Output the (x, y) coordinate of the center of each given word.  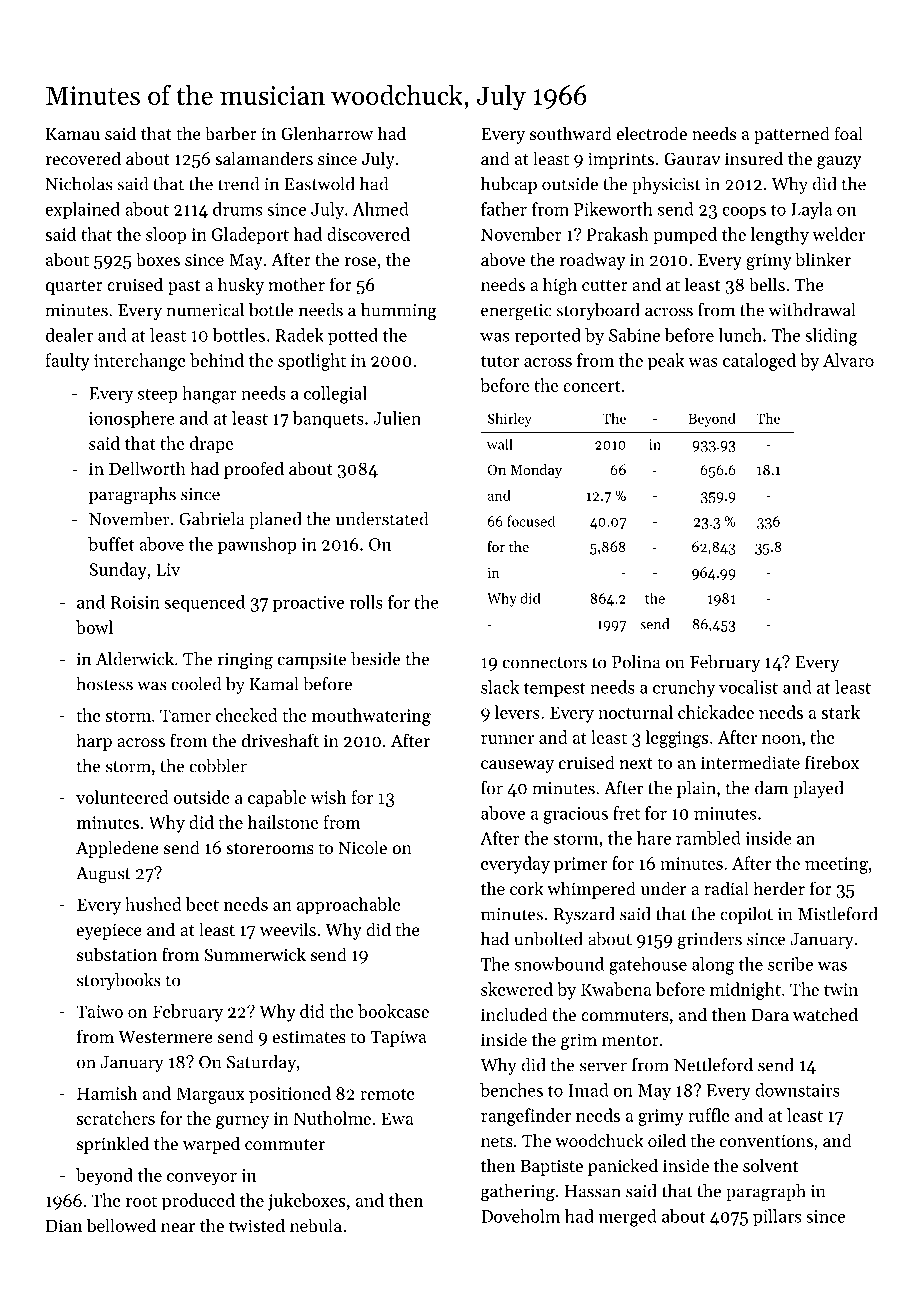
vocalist (748, 687)
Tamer (185, 715)
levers (517, 712)
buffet (111, 544)
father (504, 209)
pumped (685, 236)
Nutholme (332, 1118)
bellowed (121, 1225)
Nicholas (78, 184)
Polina (636, 662)
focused (531, 521)
